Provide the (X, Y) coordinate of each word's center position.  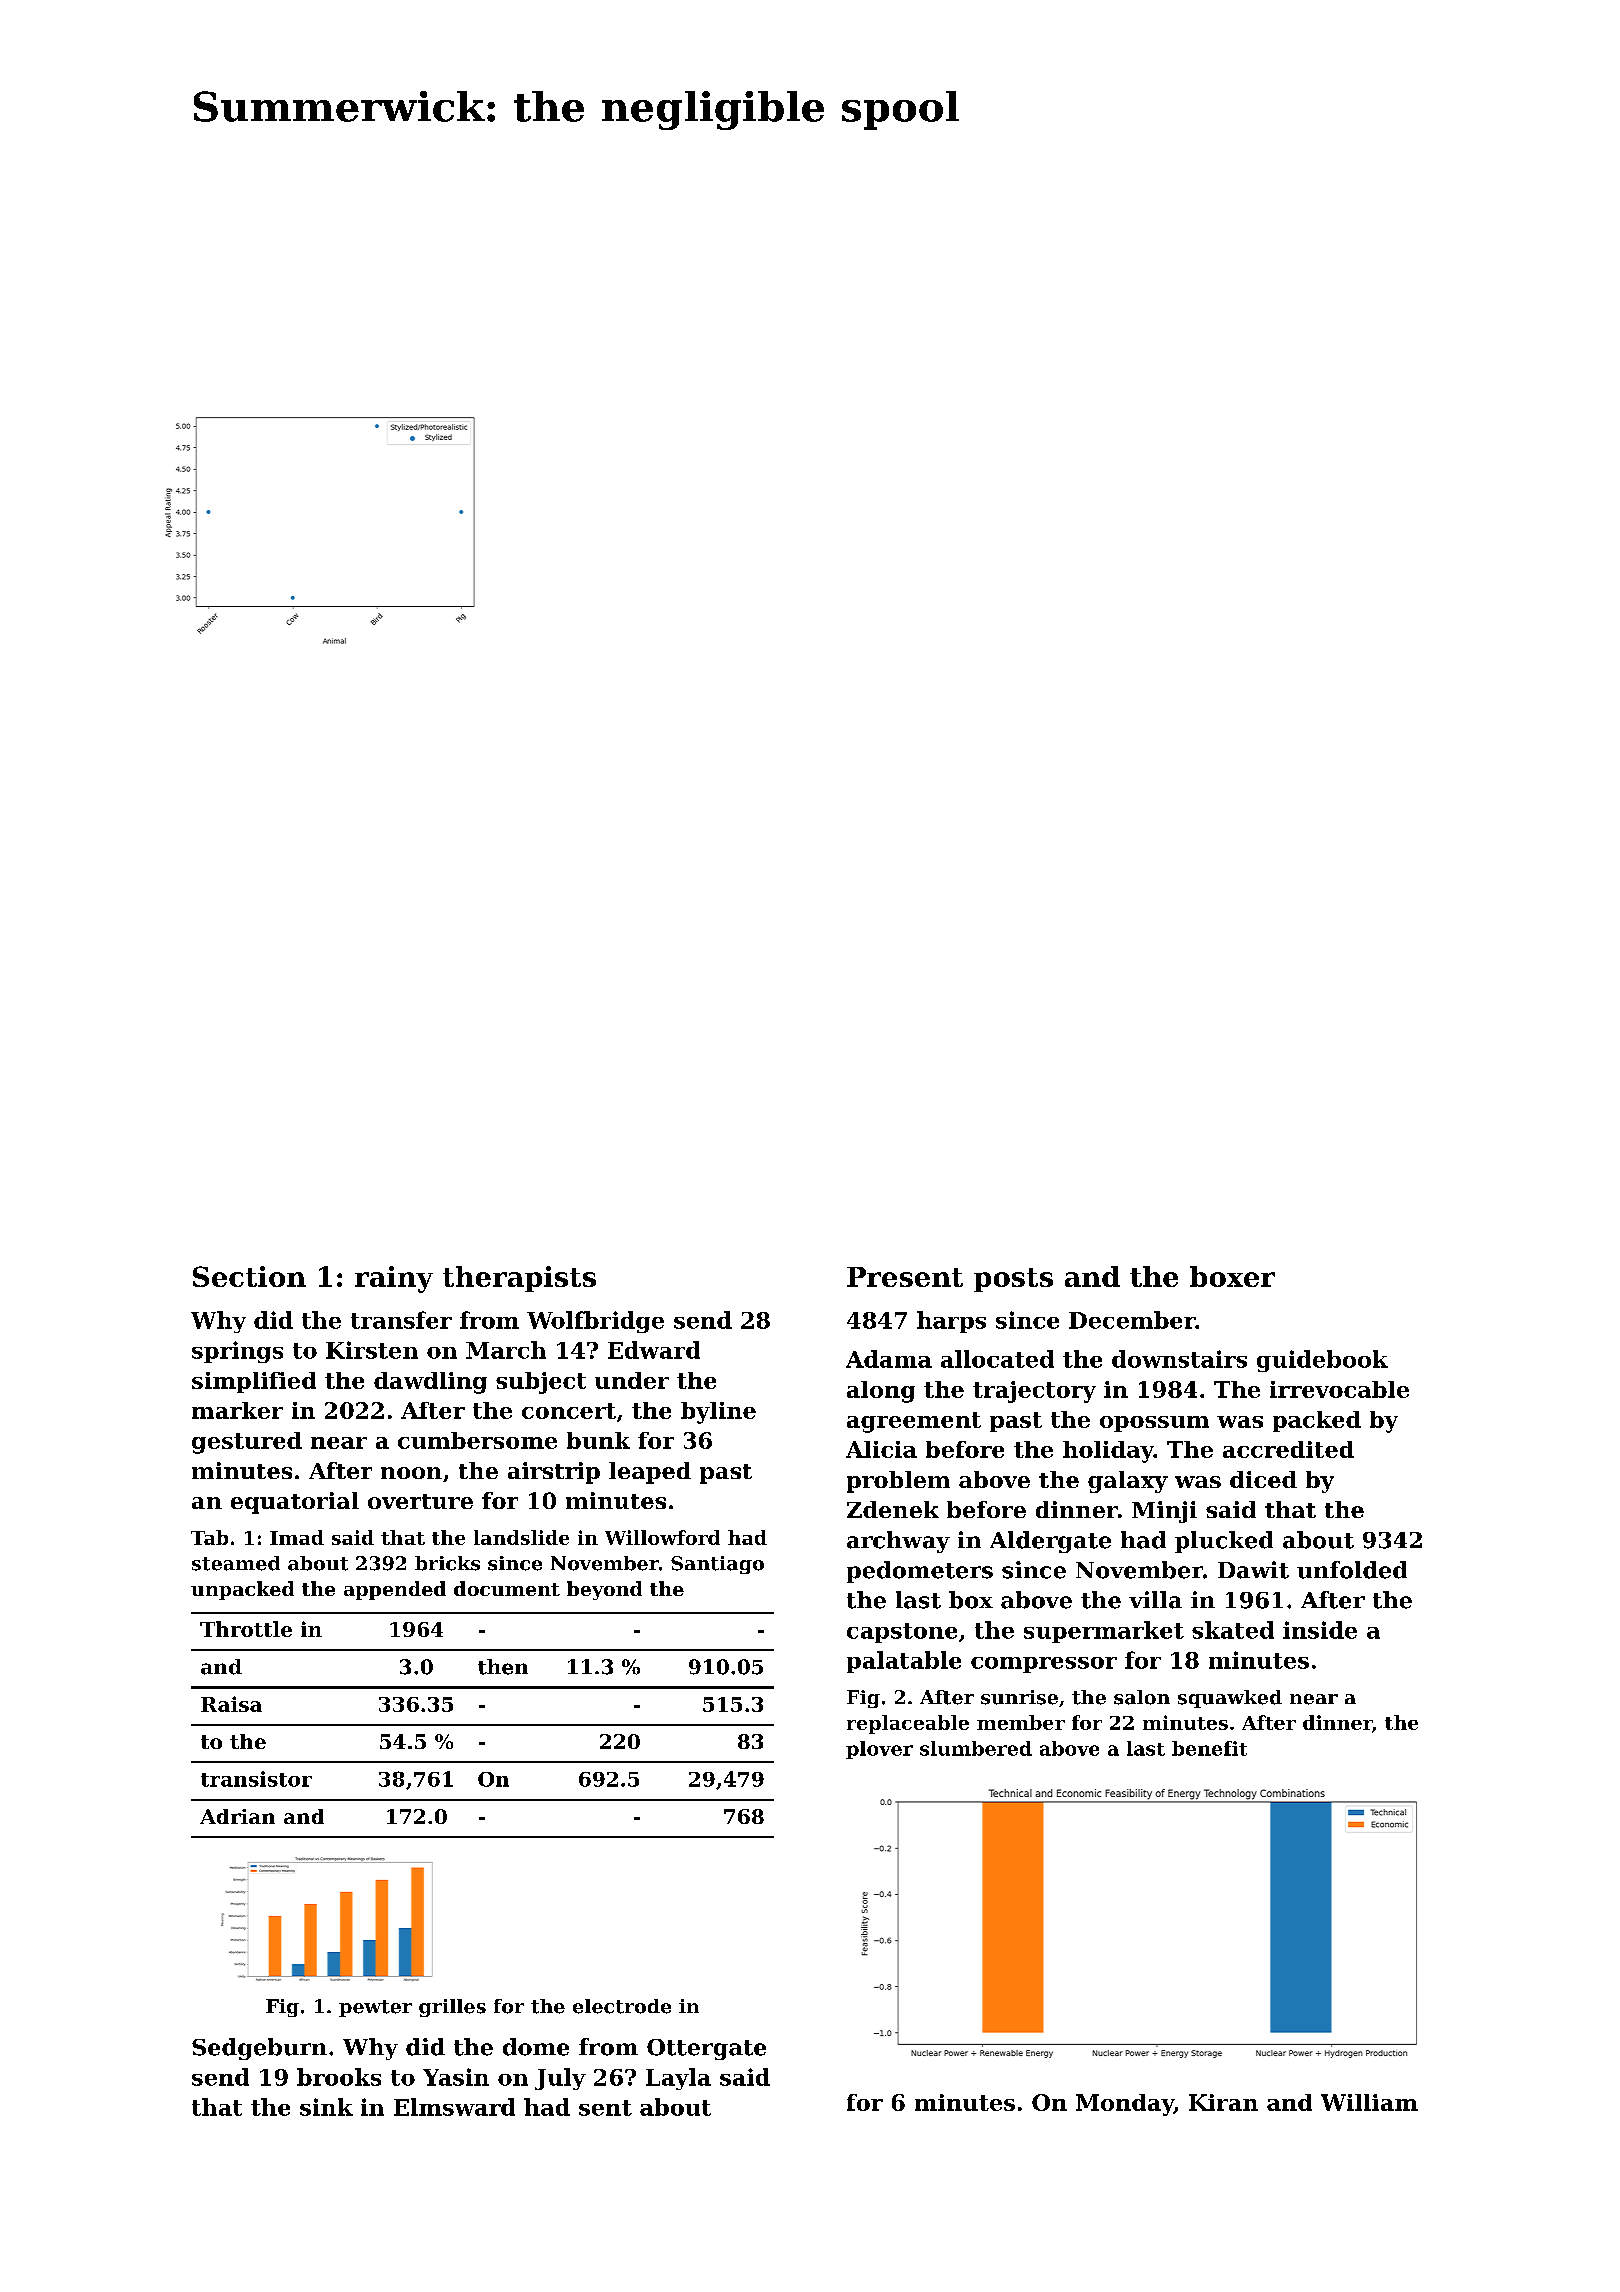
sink (326, 2107)
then (503, 1667)
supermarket (1104, 1632)
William (1369, 2102)
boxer (1232, 1276)
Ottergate (706, 2049)
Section (249, 1276)
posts (1013, 1280)
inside (1320, 1630)
